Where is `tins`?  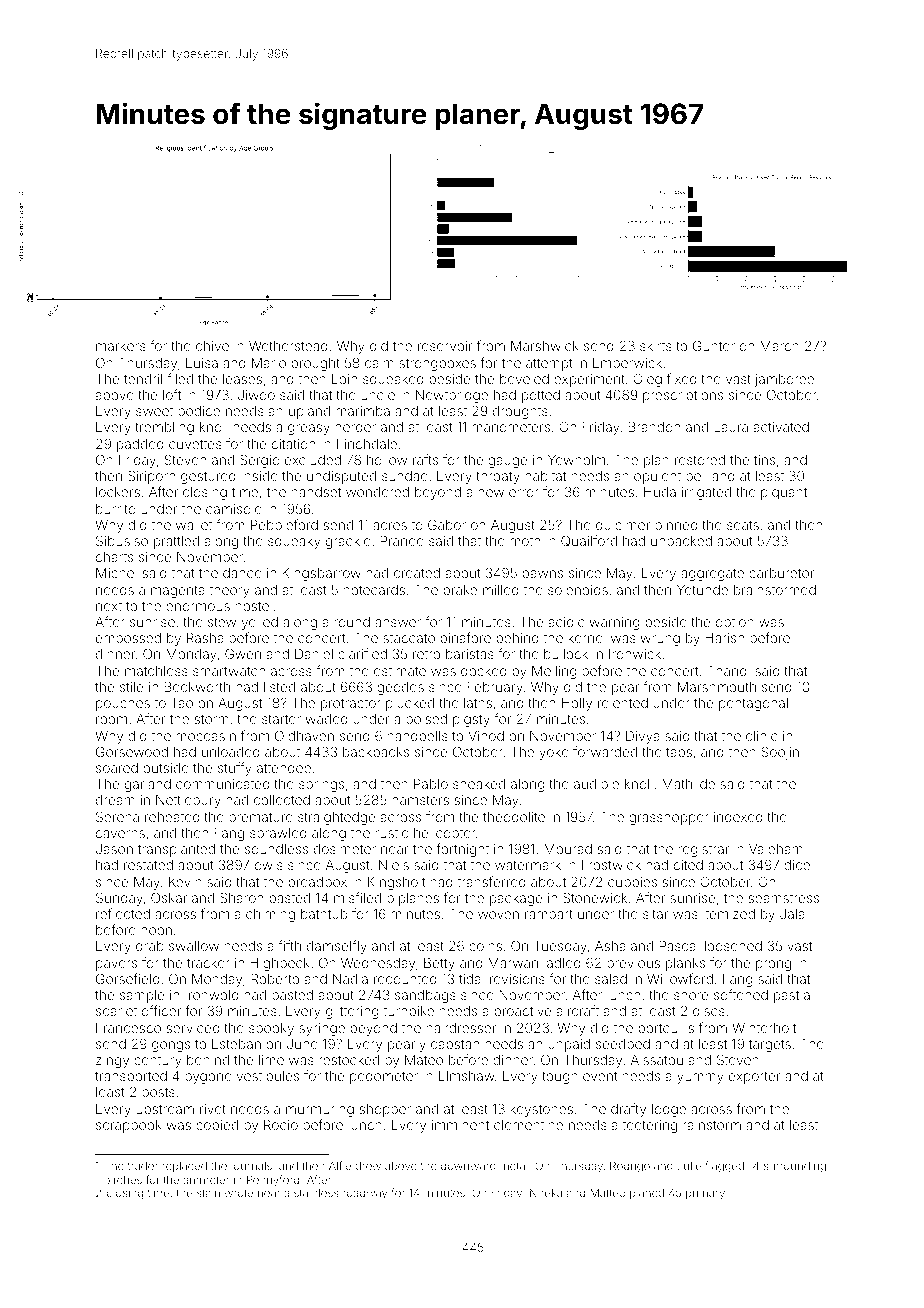
tins is located at coordinates (764, 460).
